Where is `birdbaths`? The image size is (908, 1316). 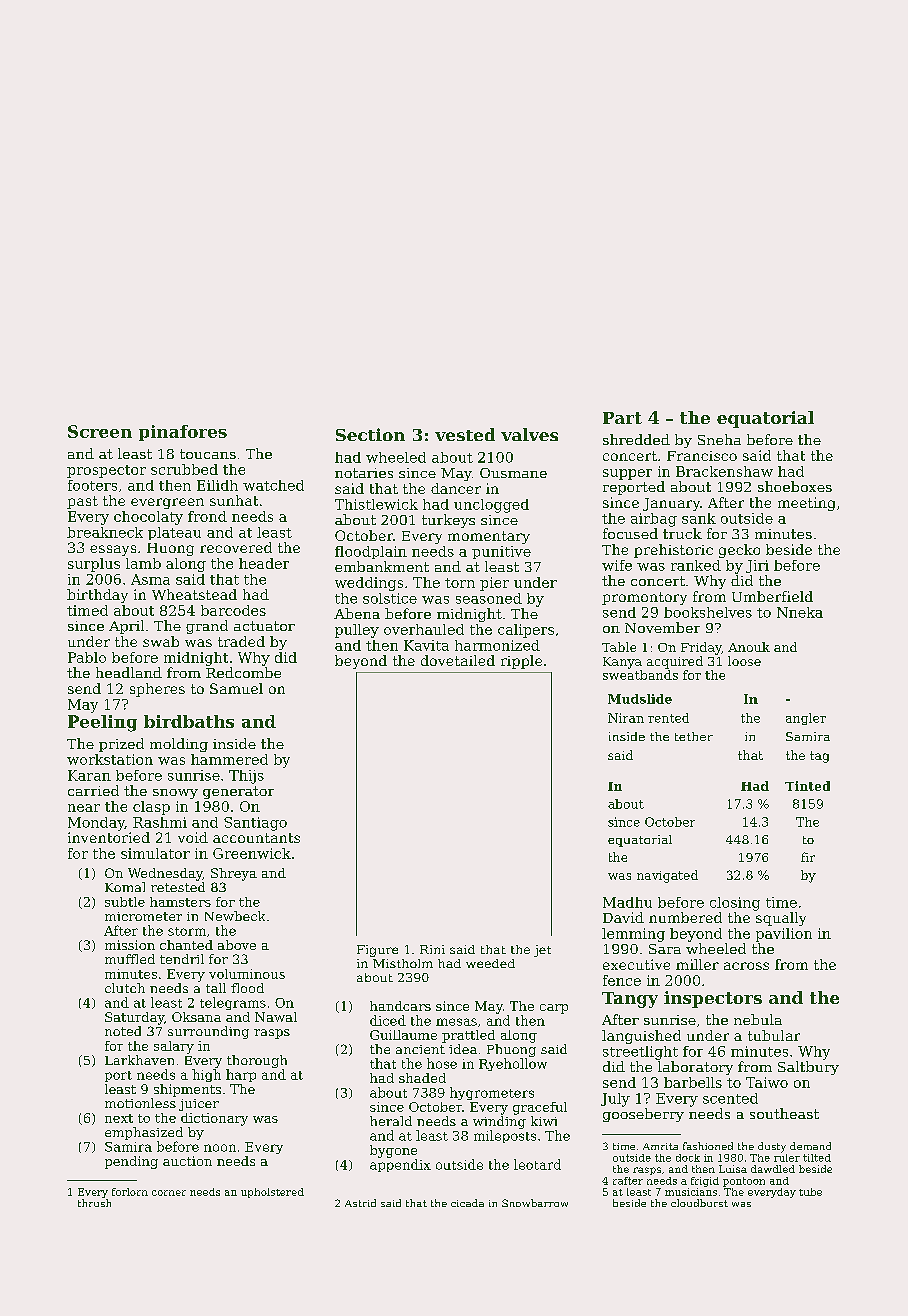 birdbaths is located at coordinates (189, 721).
